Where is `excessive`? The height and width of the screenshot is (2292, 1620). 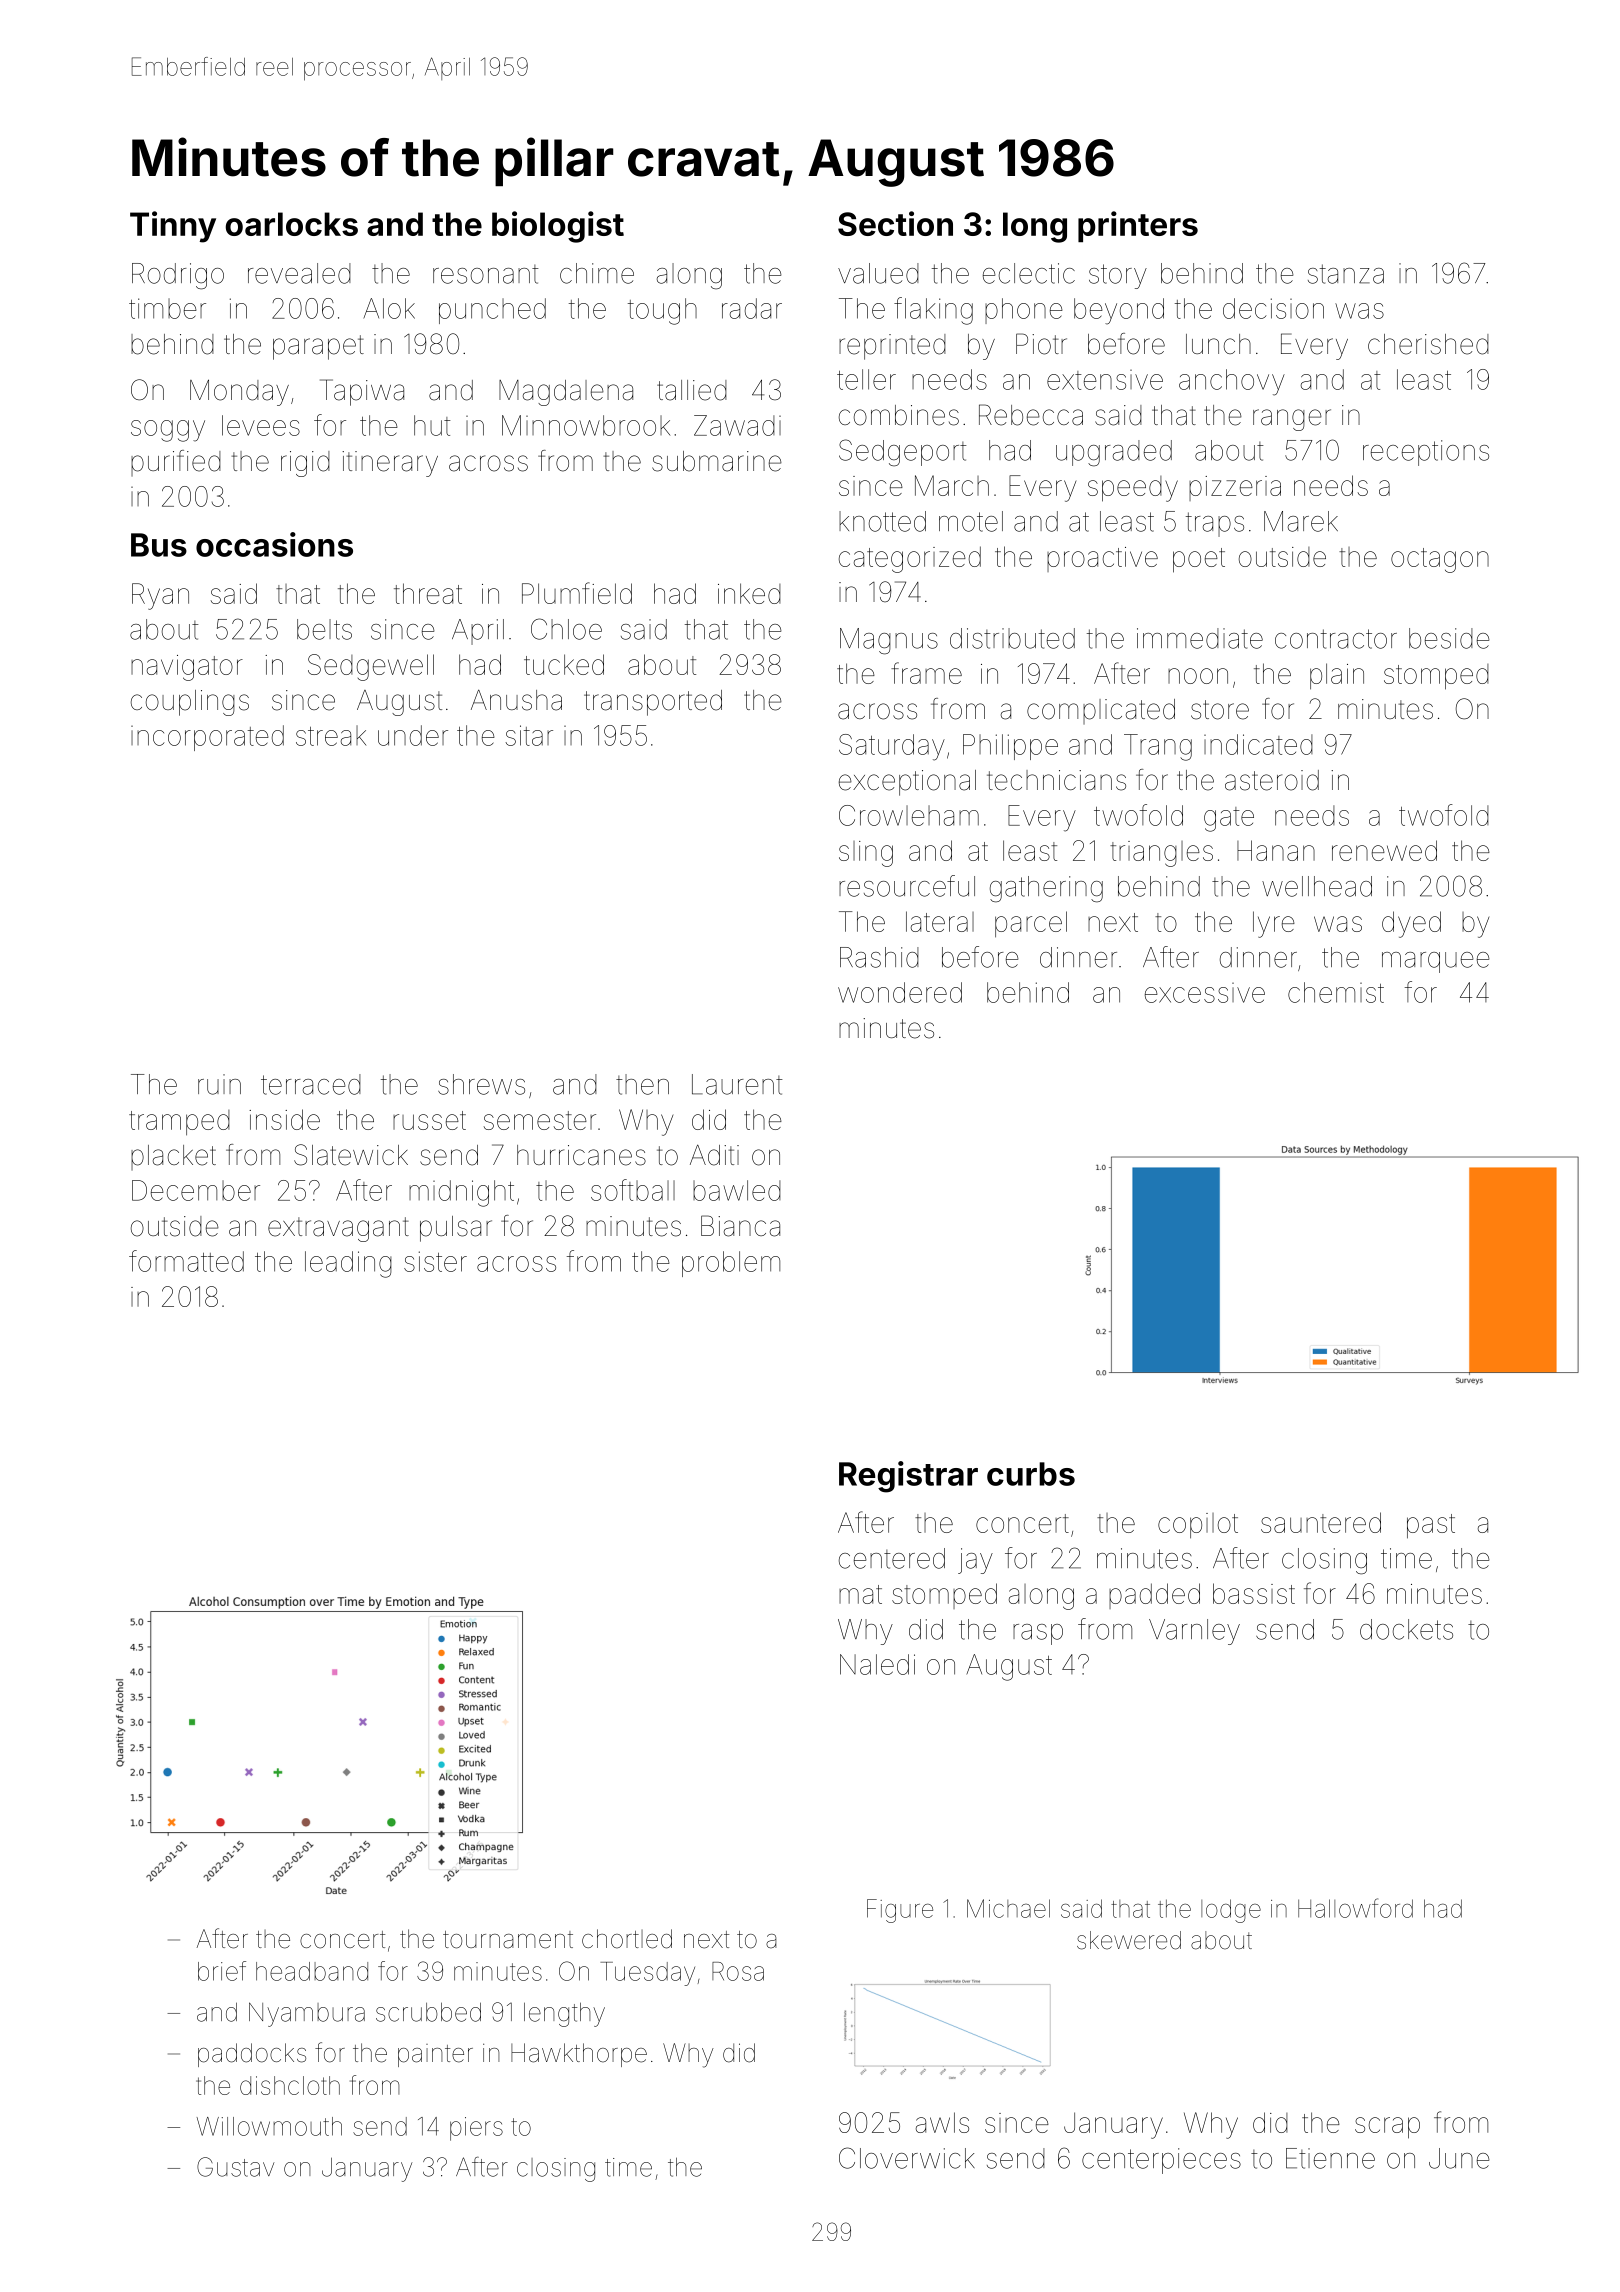 excessive is located at coordinates (1205, 993).
